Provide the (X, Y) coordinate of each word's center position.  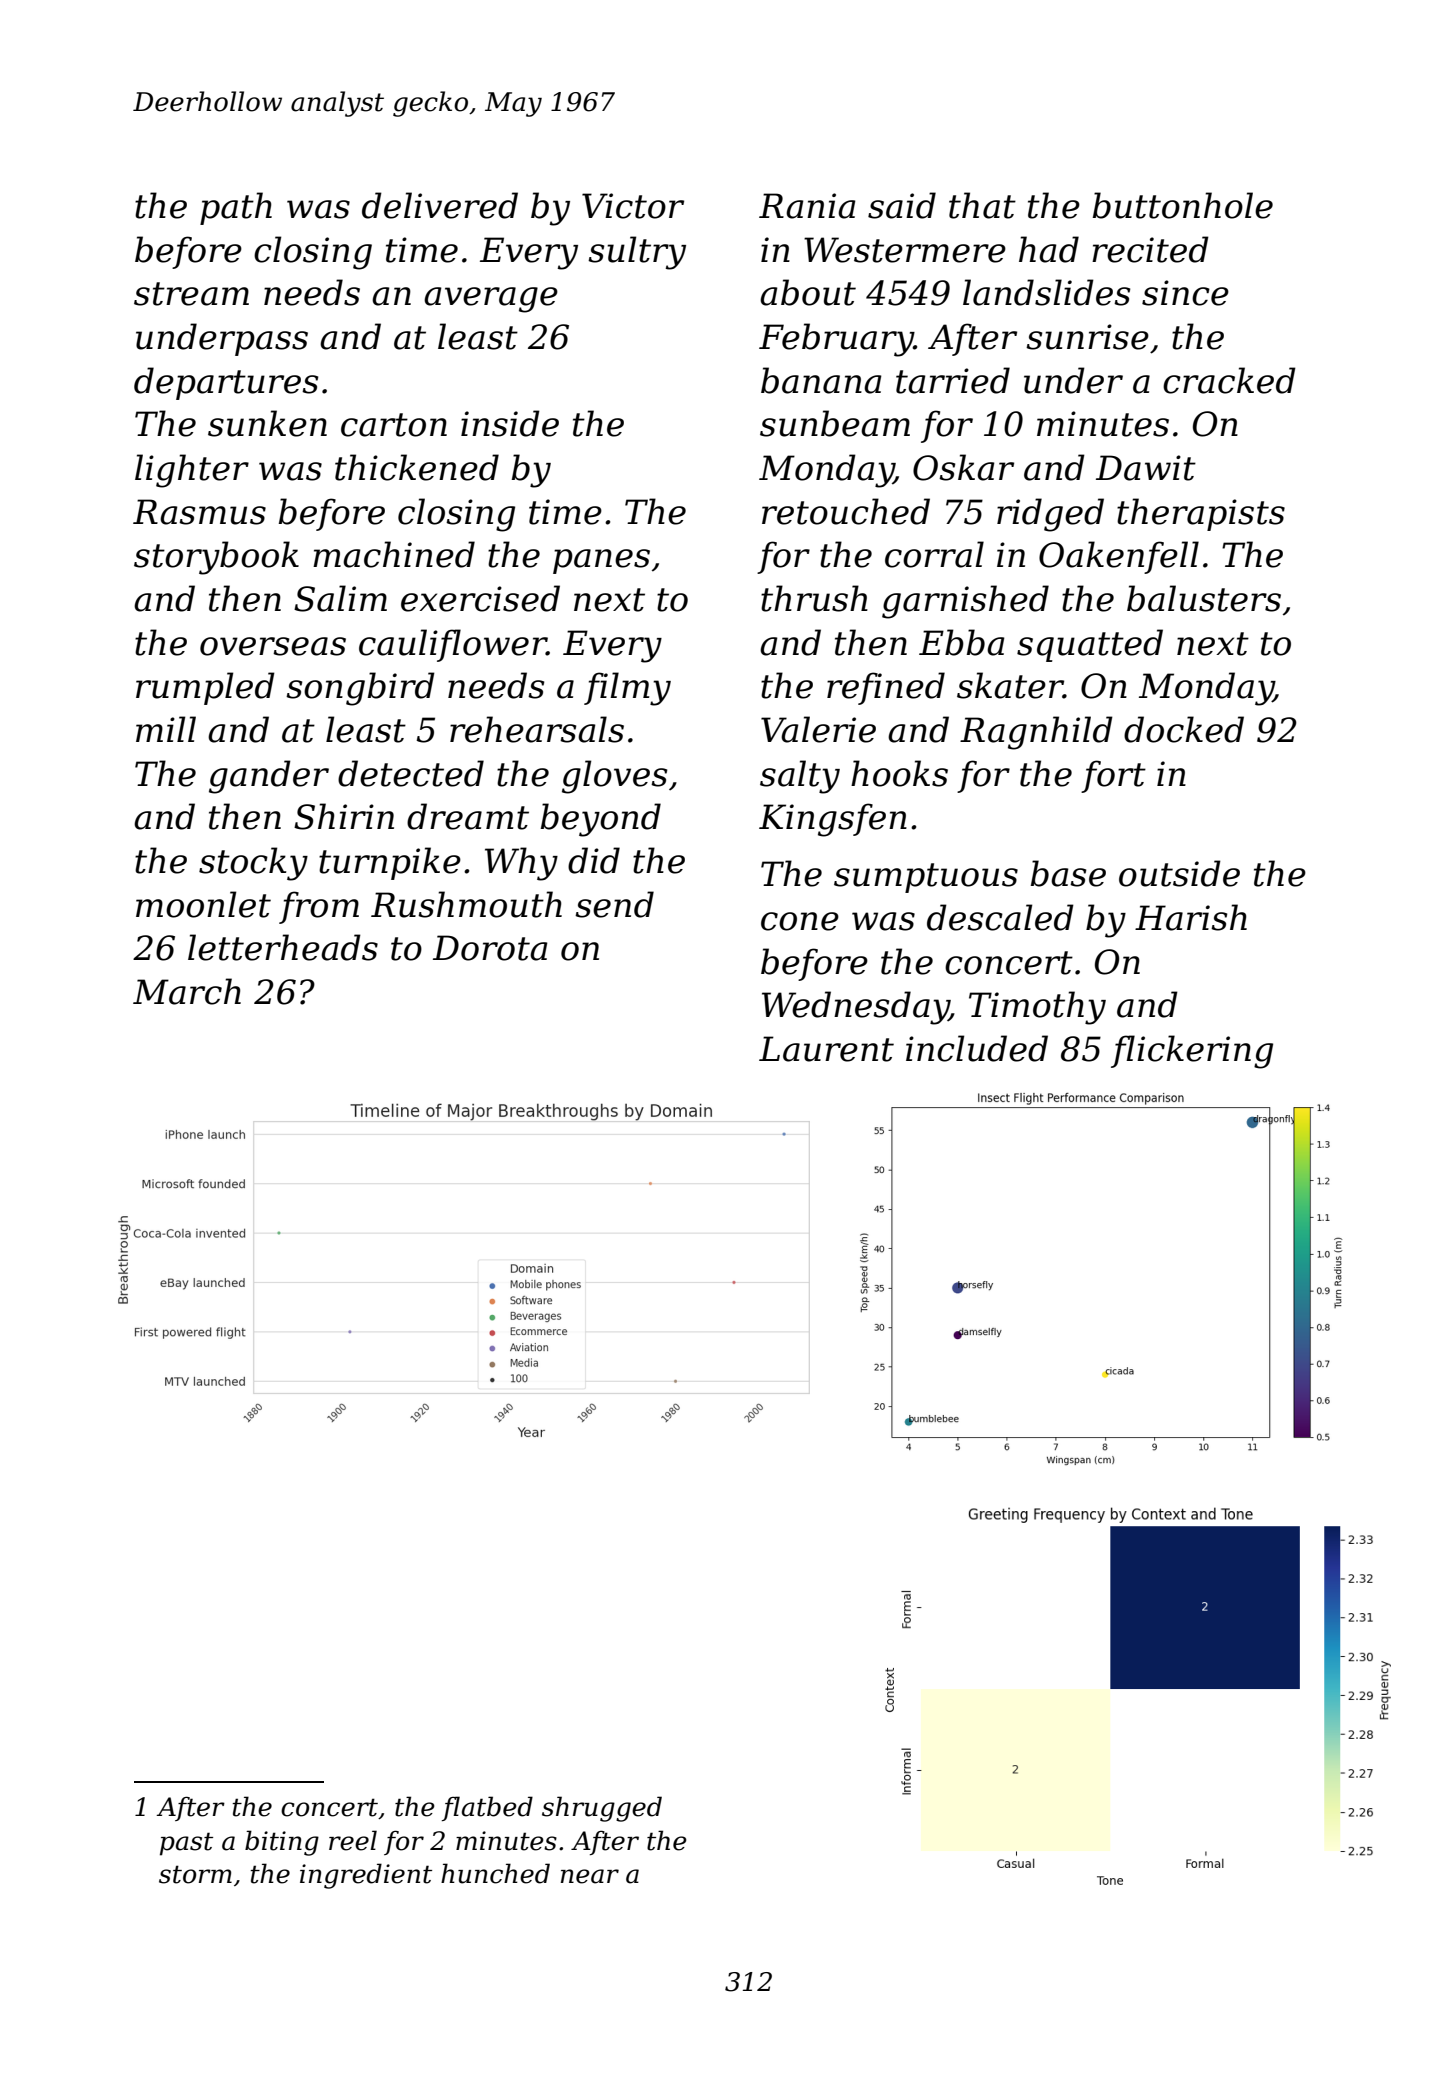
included (977, 1048)
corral (934, 554)
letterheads (283, 947)
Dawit (1146, 468)
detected (411, 773)
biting (282, 1843)
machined (394, 554)
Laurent (826, 1049)
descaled (1000, 917)
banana (821, 380)
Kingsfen (833, 820)
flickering (1192, 1052)
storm (195, 1874)
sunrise (1087, 337)
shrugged (602, 1809)
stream (191, 294)
